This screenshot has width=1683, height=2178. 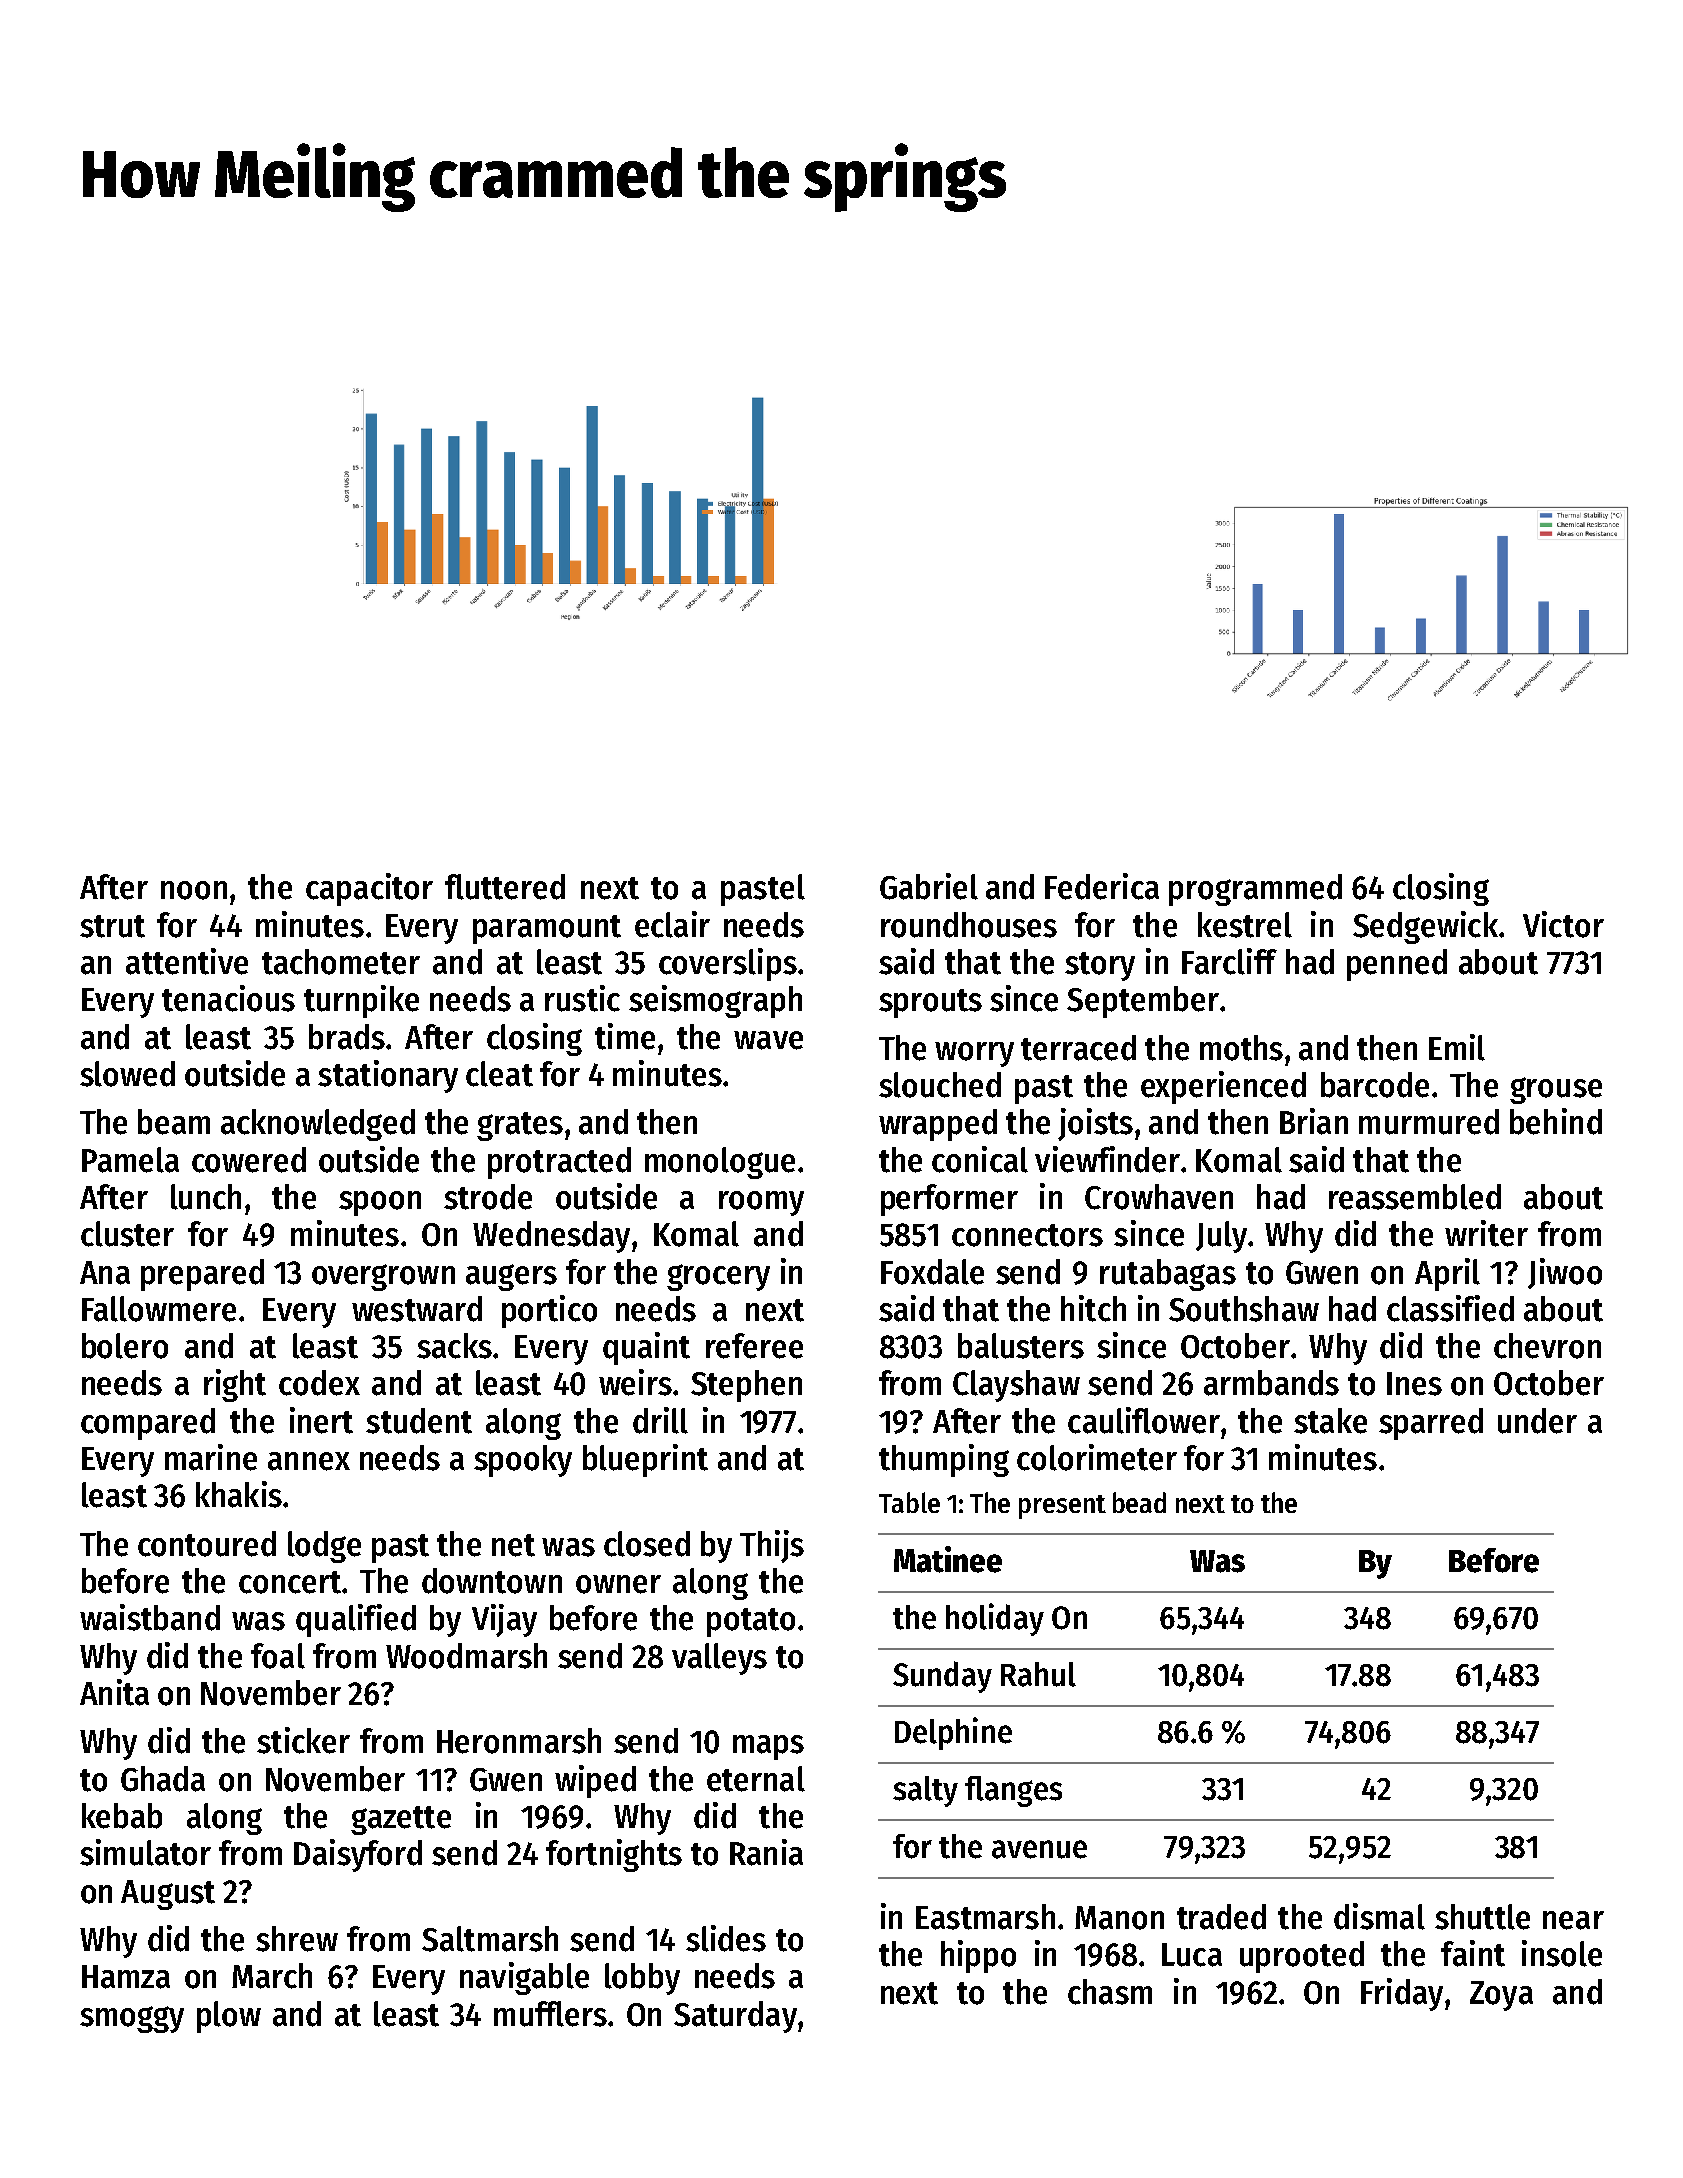 I want to click on kebab, so click(x=122, y=1816).
